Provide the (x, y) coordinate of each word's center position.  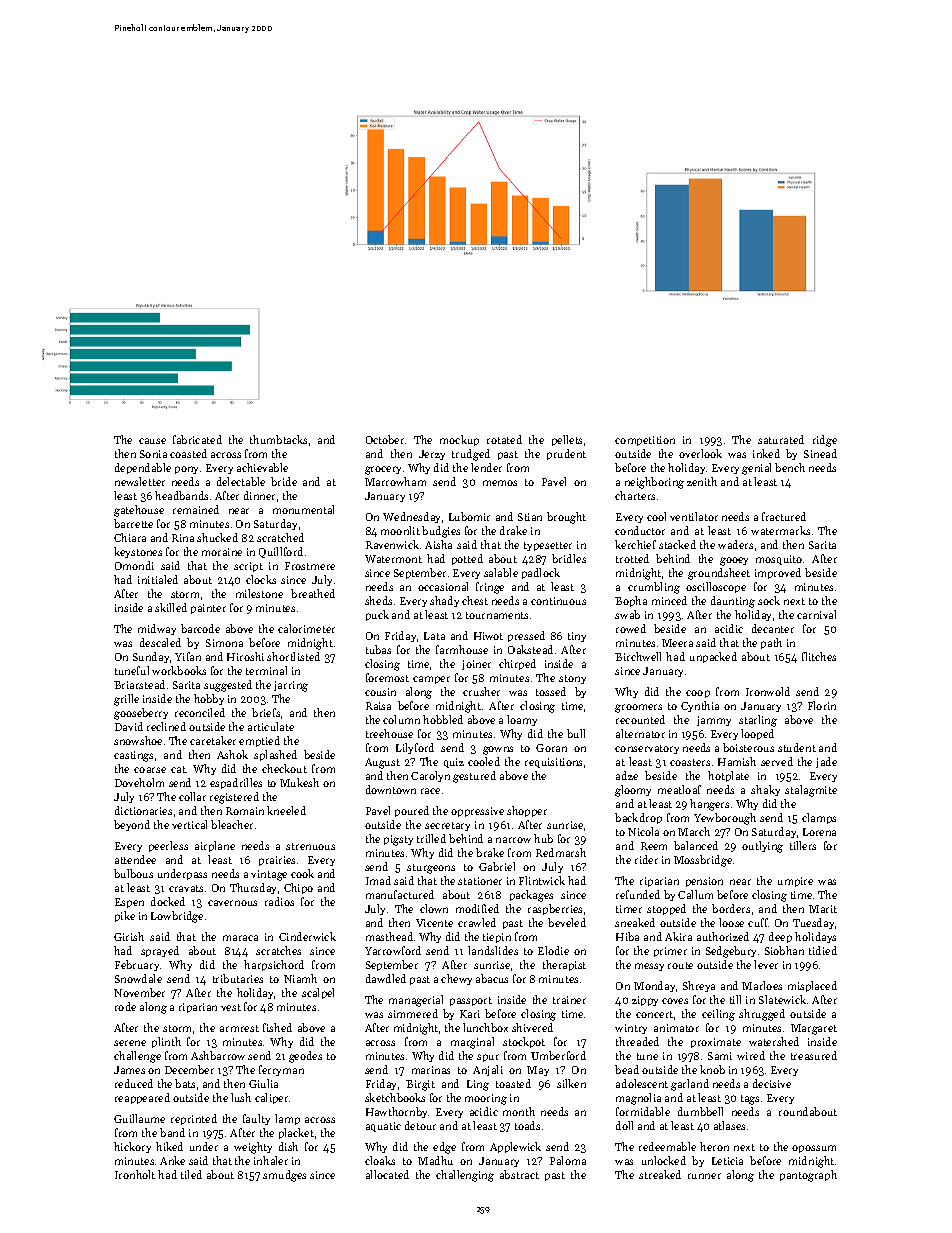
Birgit (420, 1085)
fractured (784, 516)
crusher (481, 691)
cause (152, 441)
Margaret (814, 1029)
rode (125, 1006)
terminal (266, 670)
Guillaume (139, 1118)
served (777, 761)
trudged (471, 455)
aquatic (383, 1127)
